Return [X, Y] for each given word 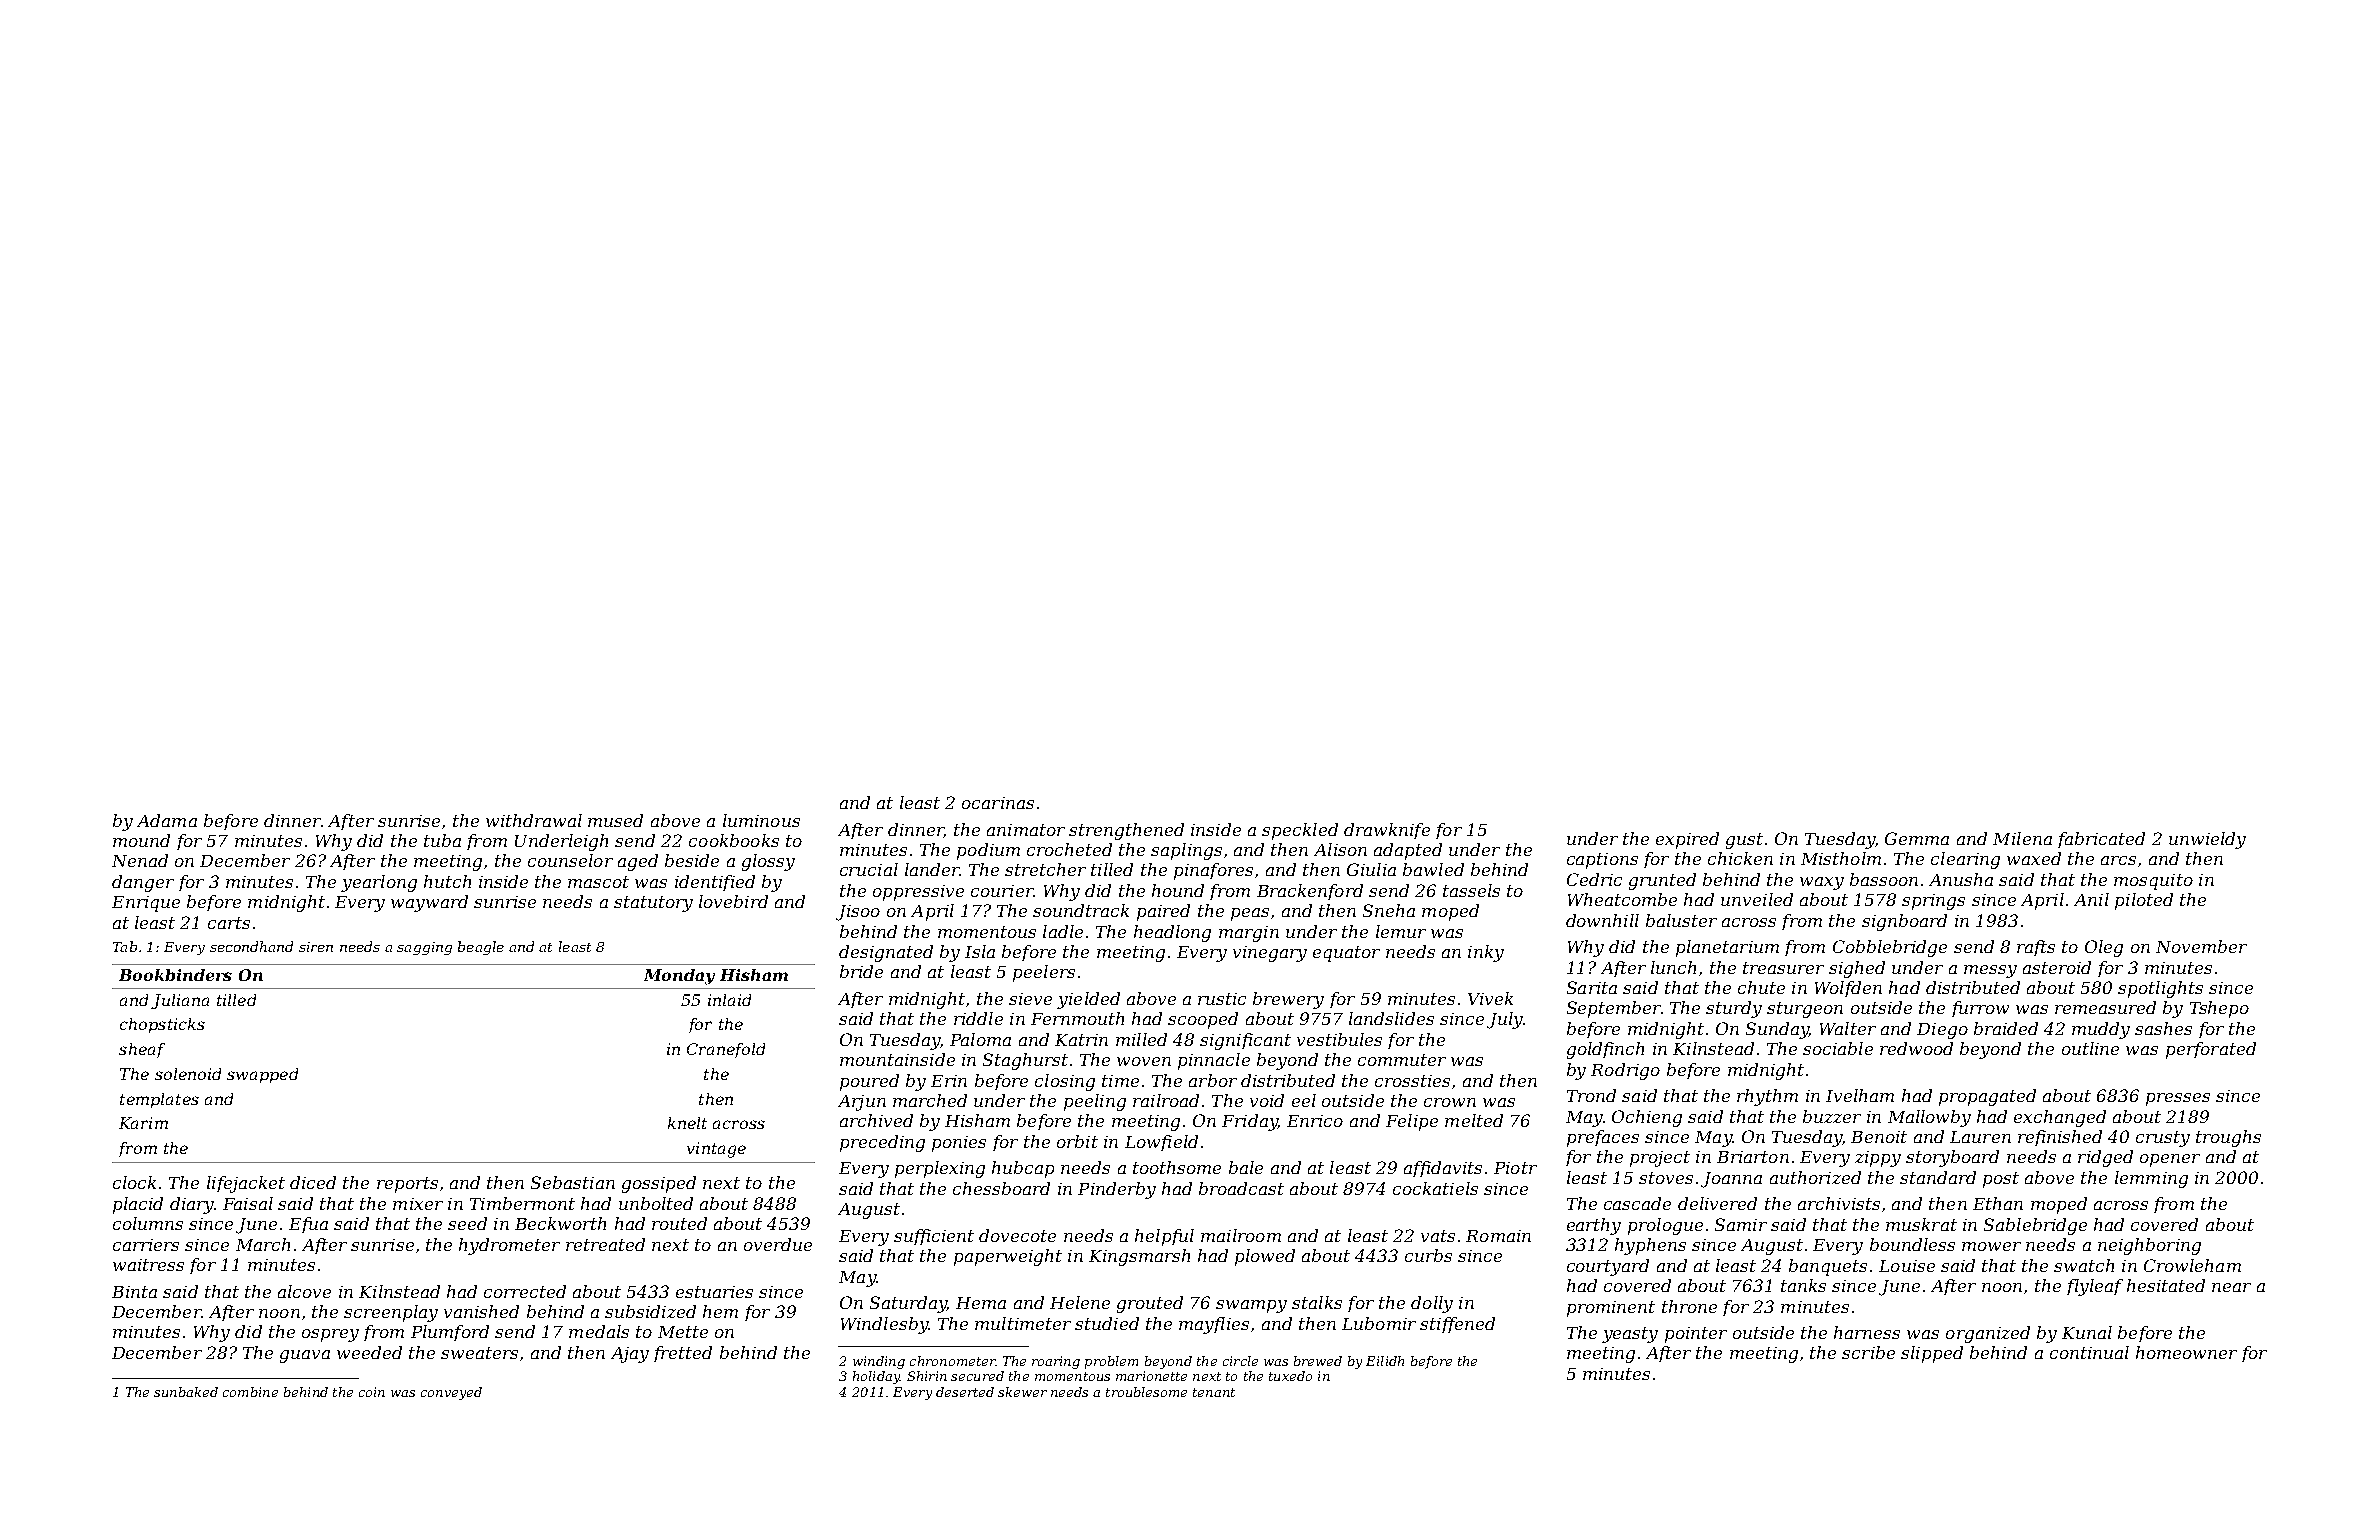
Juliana [180, 1001]
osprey [330, 1335]
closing [1065, 1082]
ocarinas [998, 803]
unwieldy [2207, 840]
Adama [167, 820]
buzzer [1832, 1116]
